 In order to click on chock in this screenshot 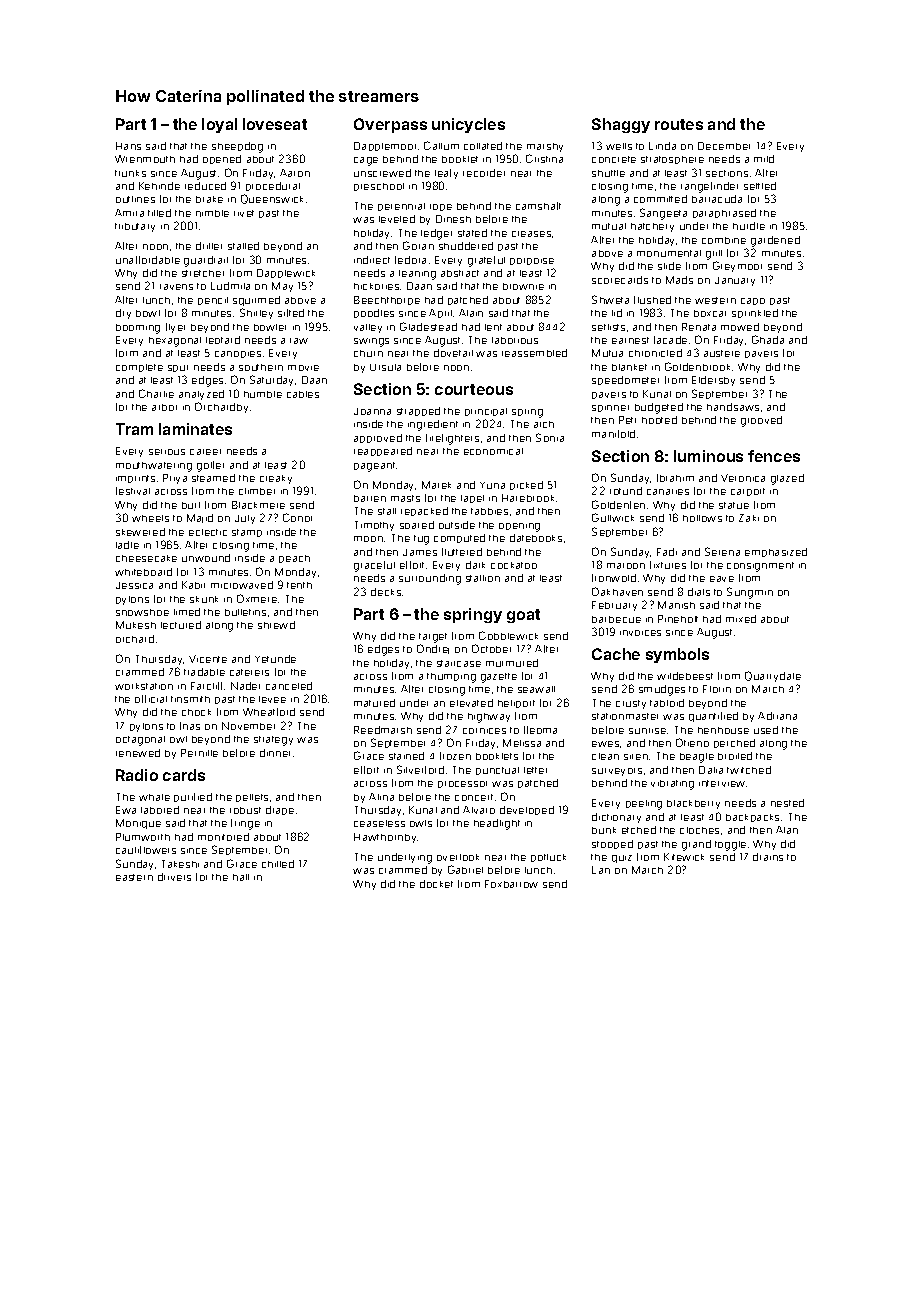, I will do `click(196, 712)`.
